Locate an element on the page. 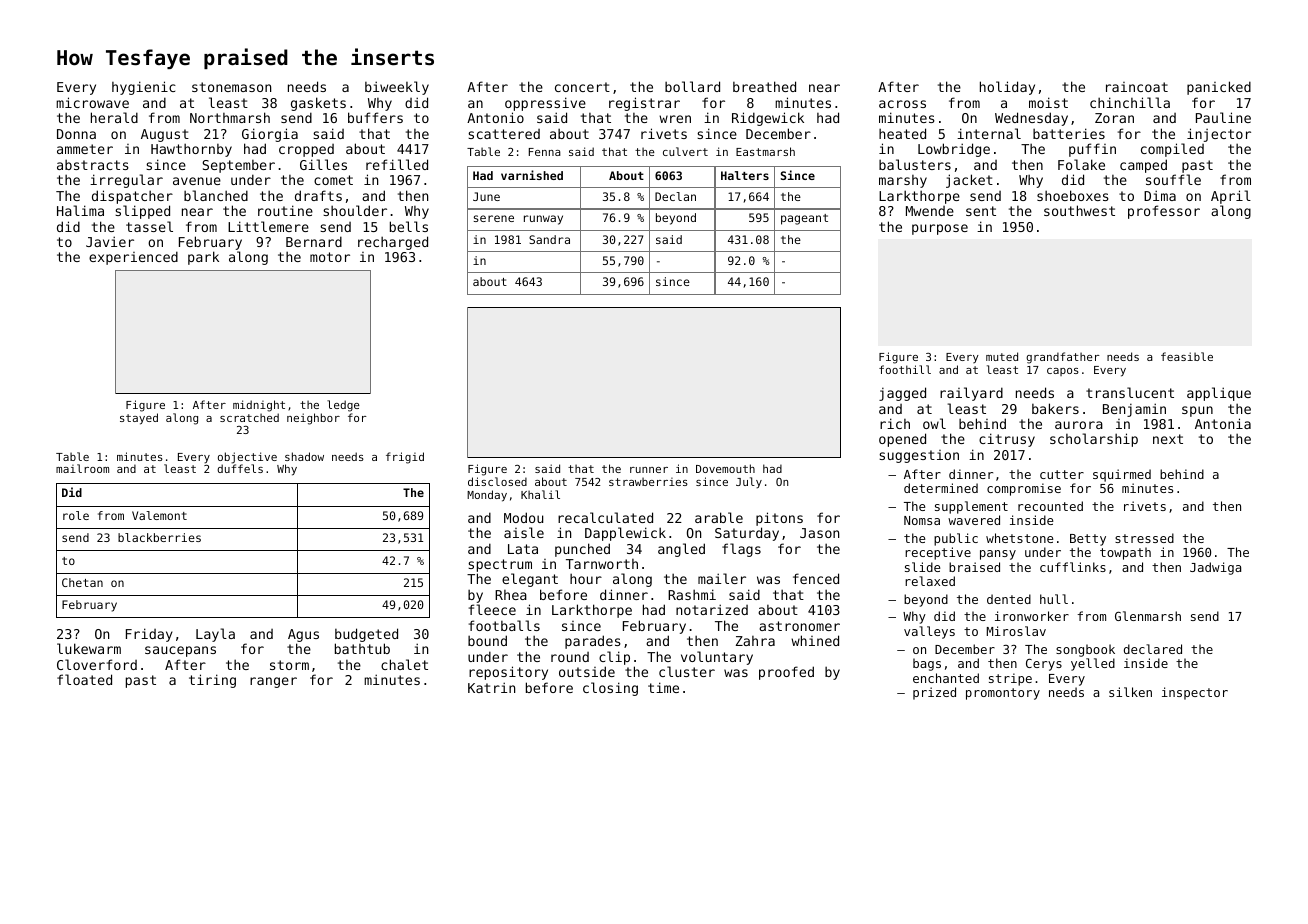  concert is located at coordinates (582, 87).
